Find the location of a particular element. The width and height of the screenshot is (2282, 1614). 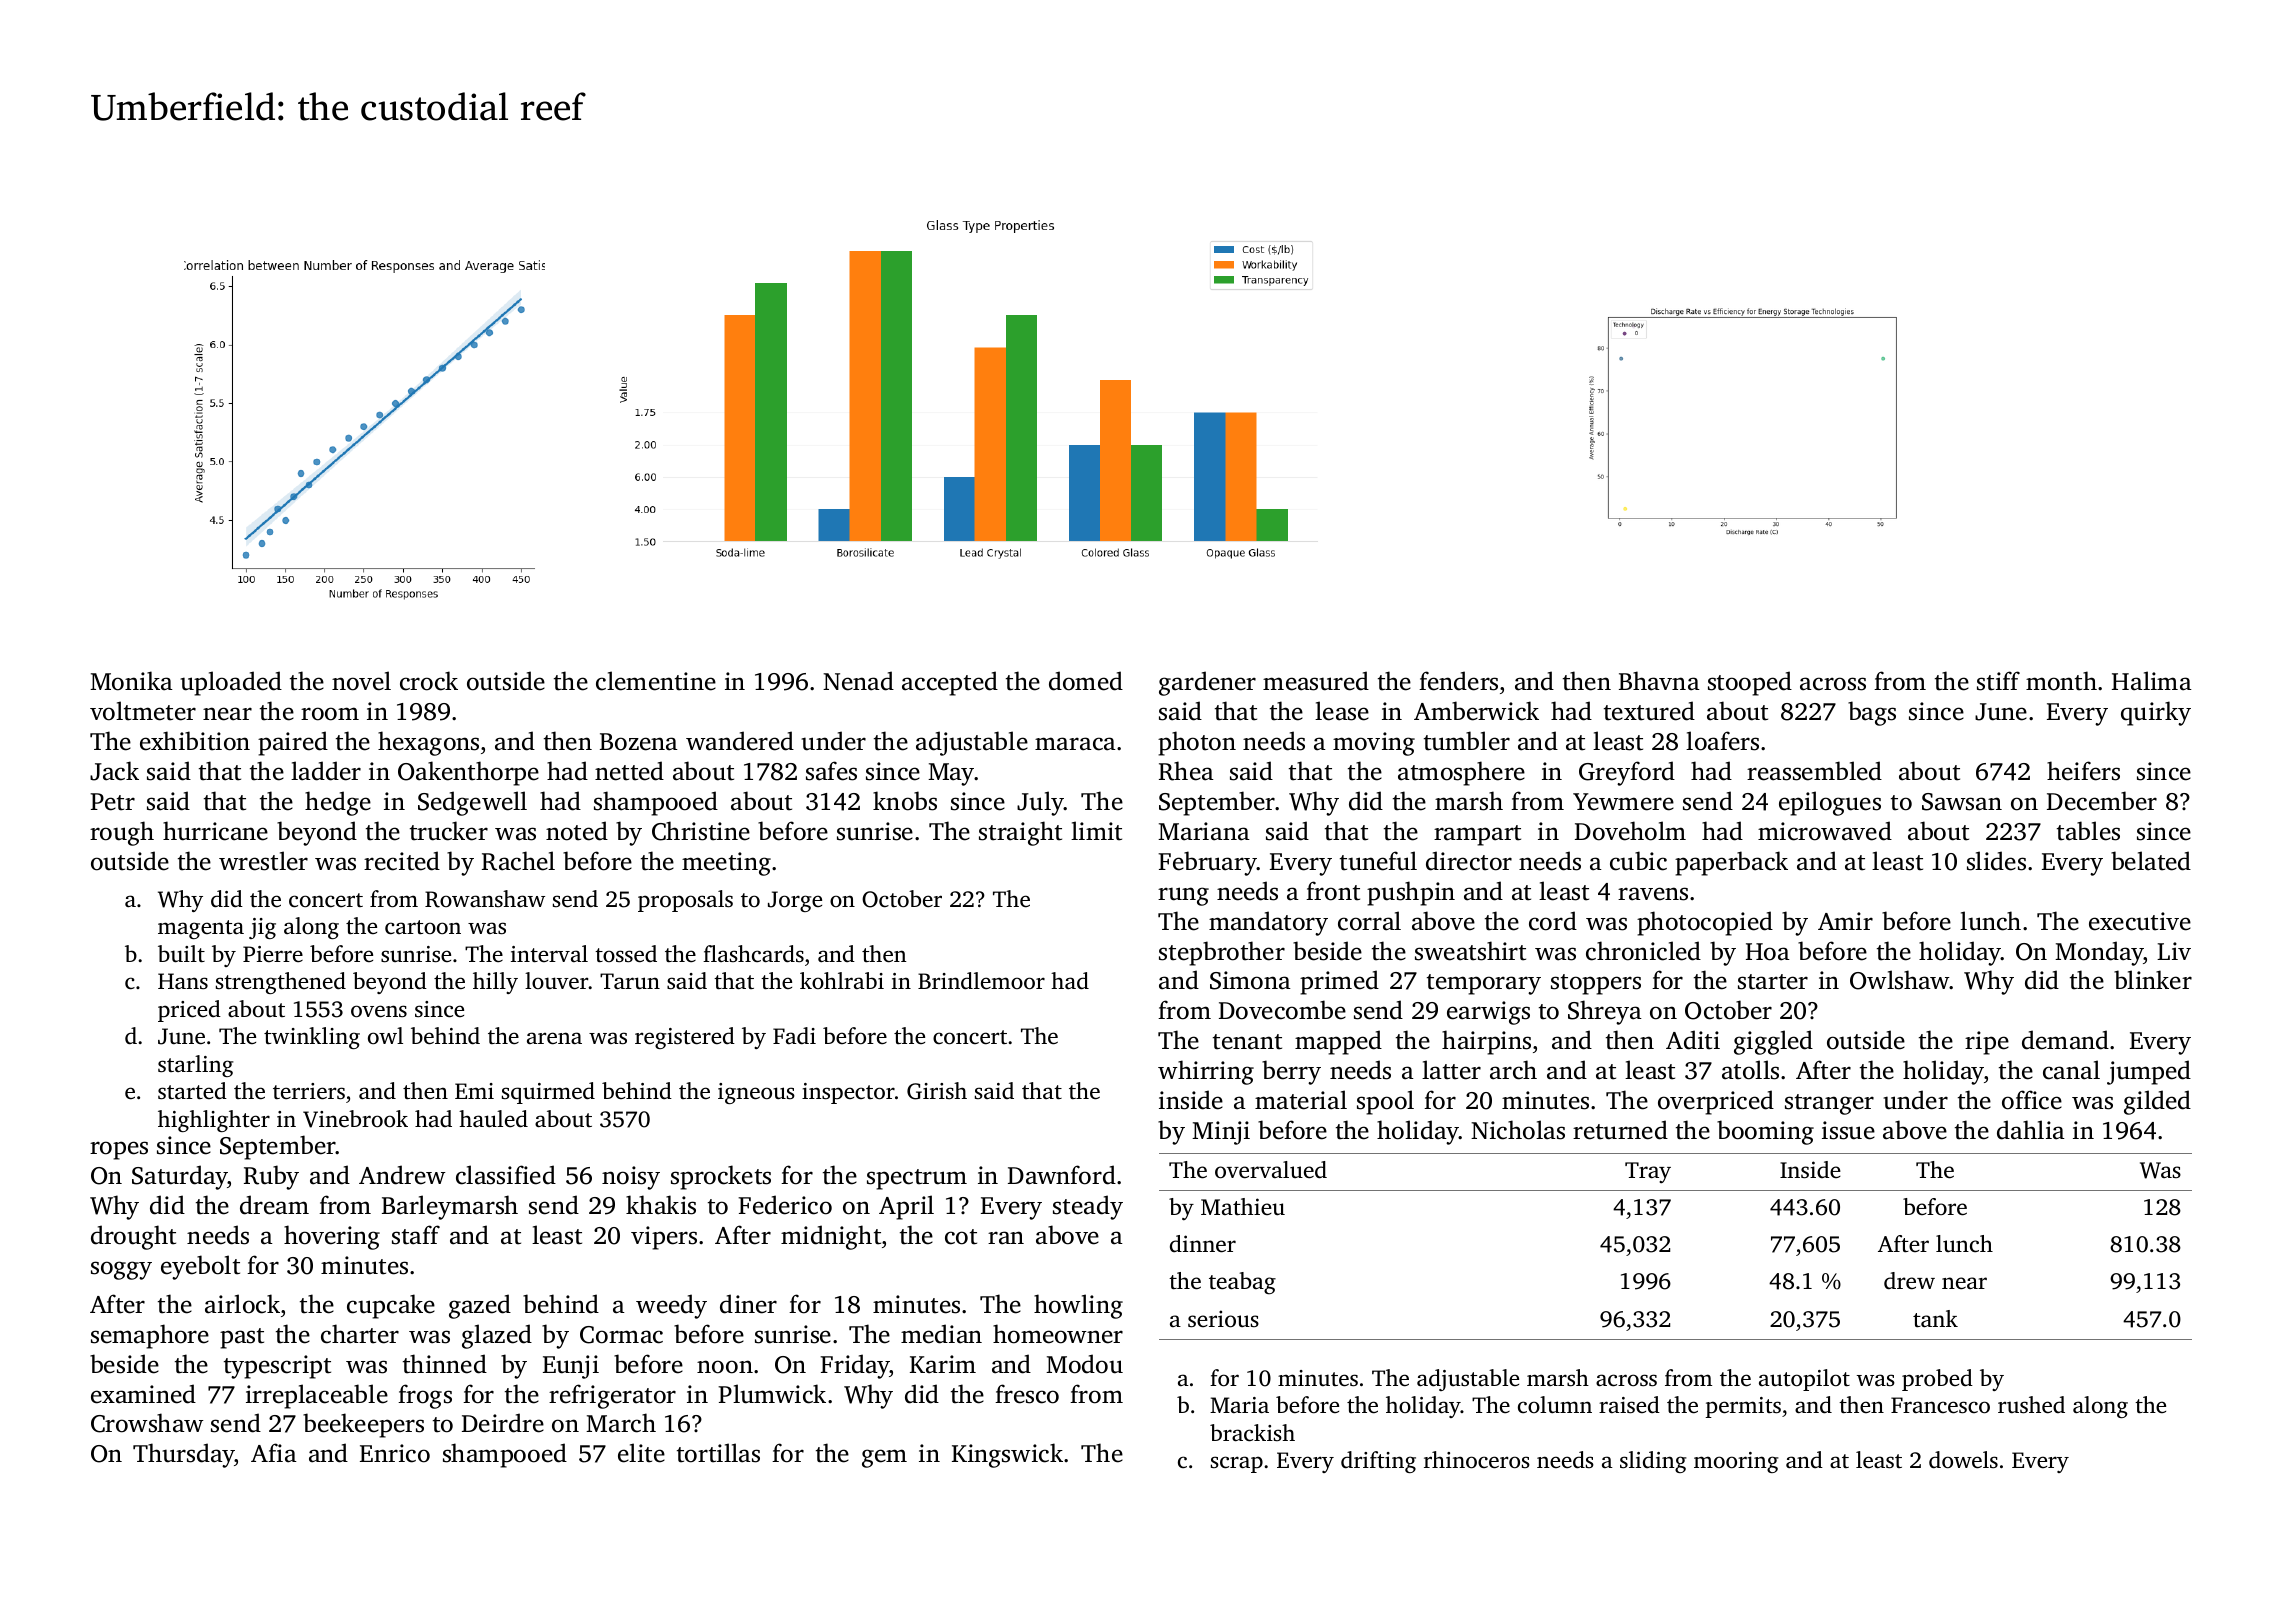

scrap is located at coordinates (1237, 1464).
